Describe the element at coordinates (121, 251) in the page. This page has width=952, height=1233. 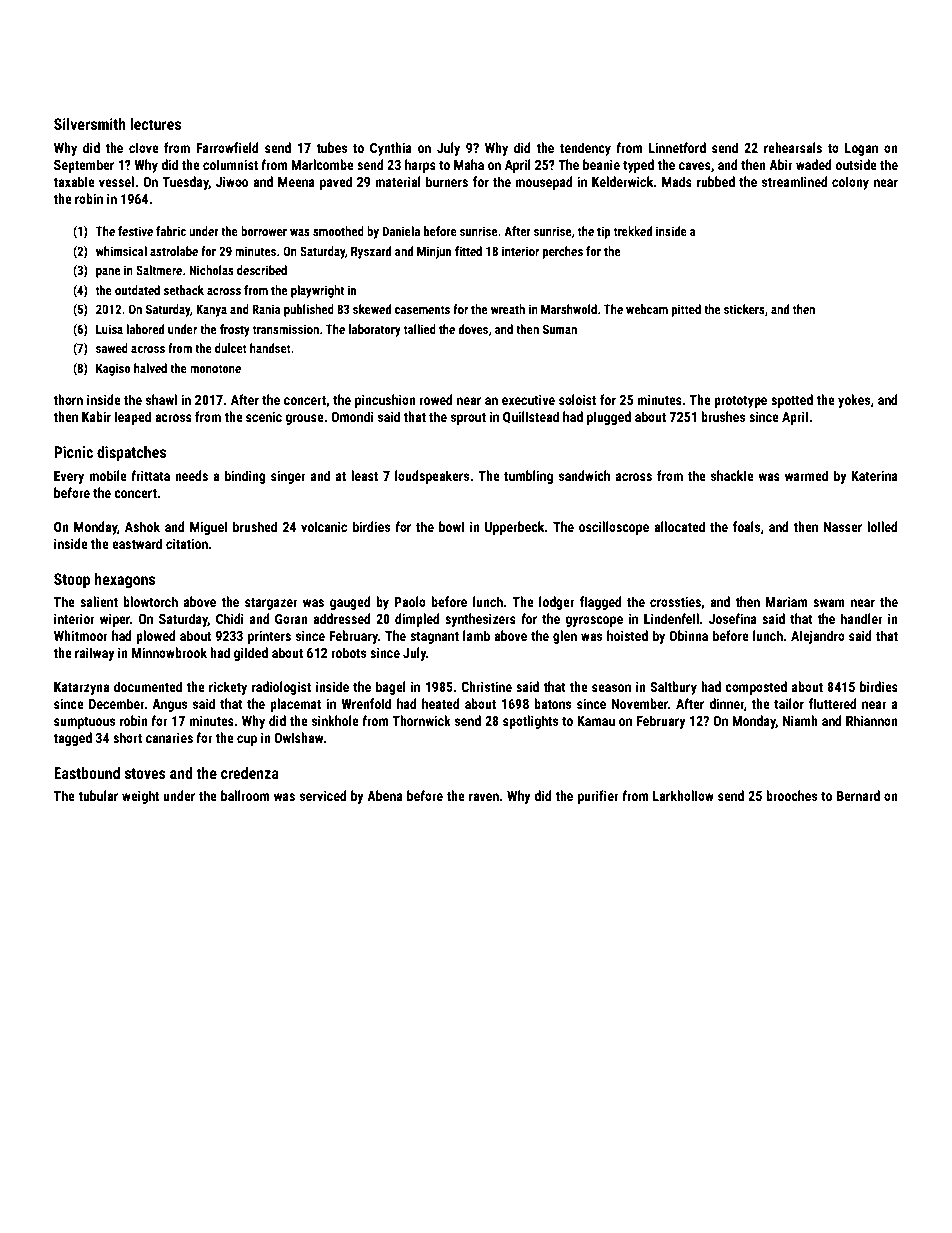
I see `whimsical` at that location.
